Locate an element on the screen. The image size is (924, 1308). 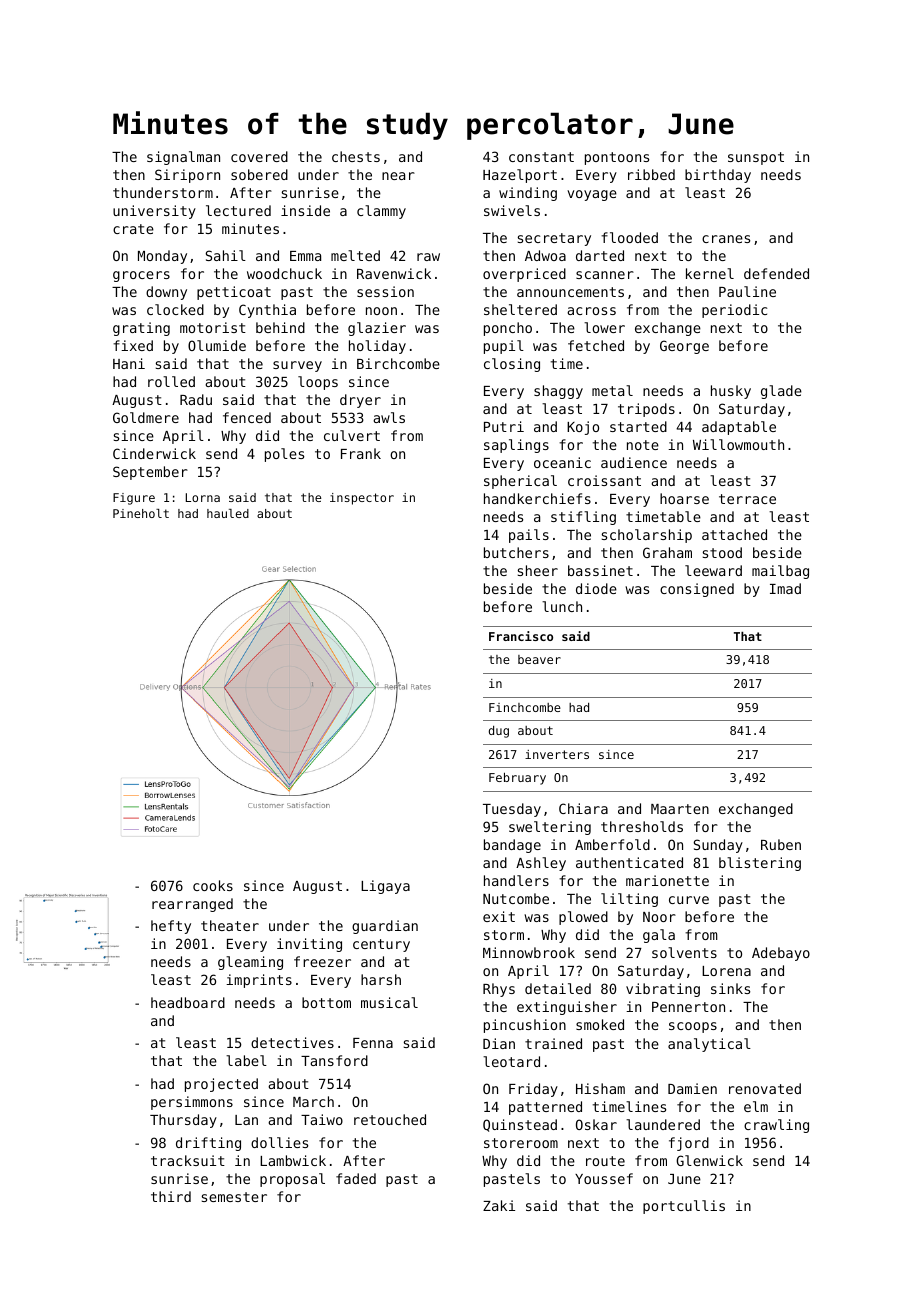
closing is located at coordinates (512, 365).
